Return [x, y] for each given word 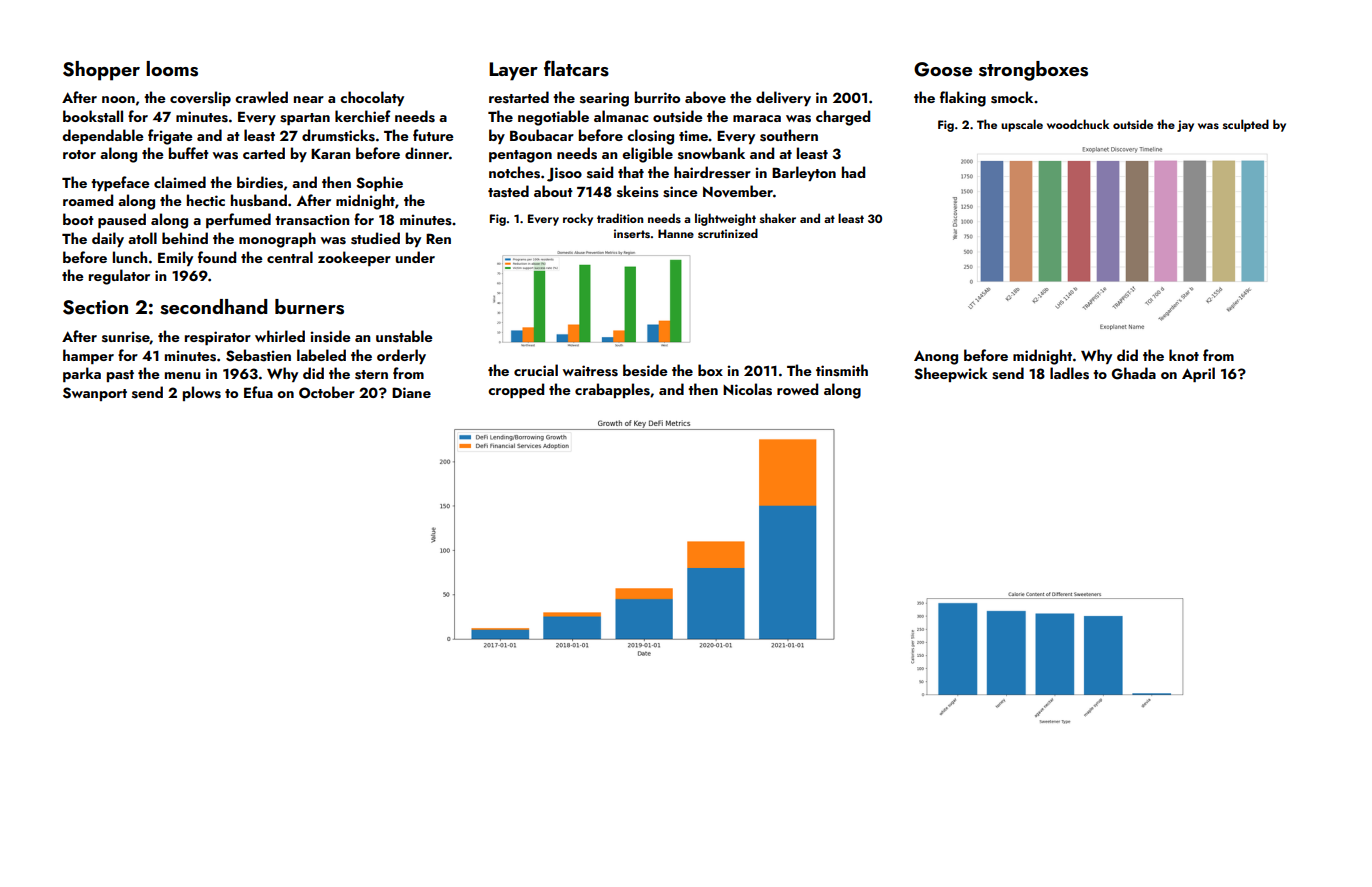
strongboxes [1033, 71]
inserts [632, 233]
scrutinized [728, 233]
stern [371, 375]
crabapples [612, 390]
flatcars [576, 68]
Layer [513, 71]
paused [122, 220]
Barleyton [804, 173]
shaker [778, 218]
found [217, 257]
